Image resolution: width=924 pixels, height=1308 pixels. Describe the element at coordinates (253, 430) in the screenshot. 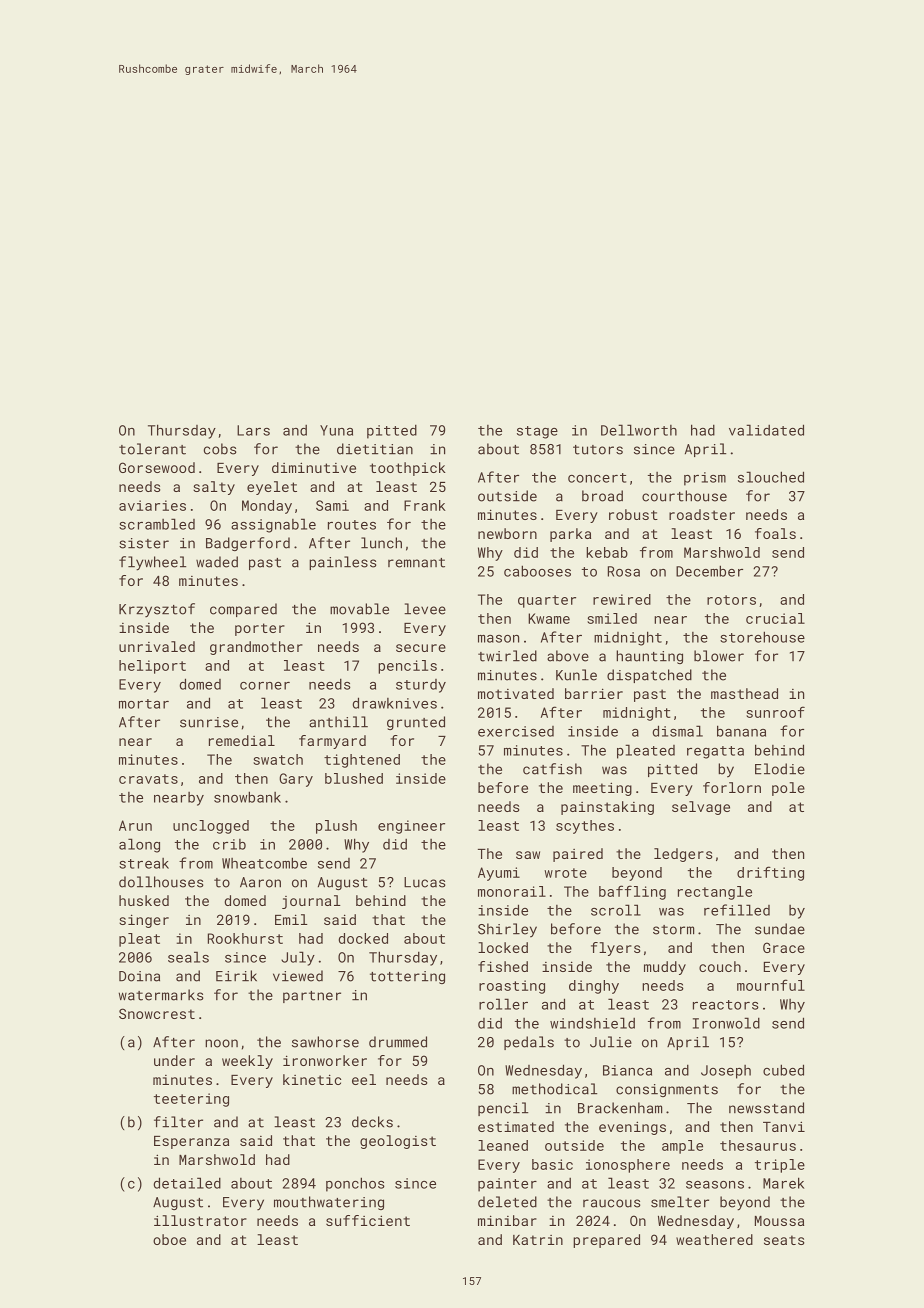

I see `Lars` at that location.
